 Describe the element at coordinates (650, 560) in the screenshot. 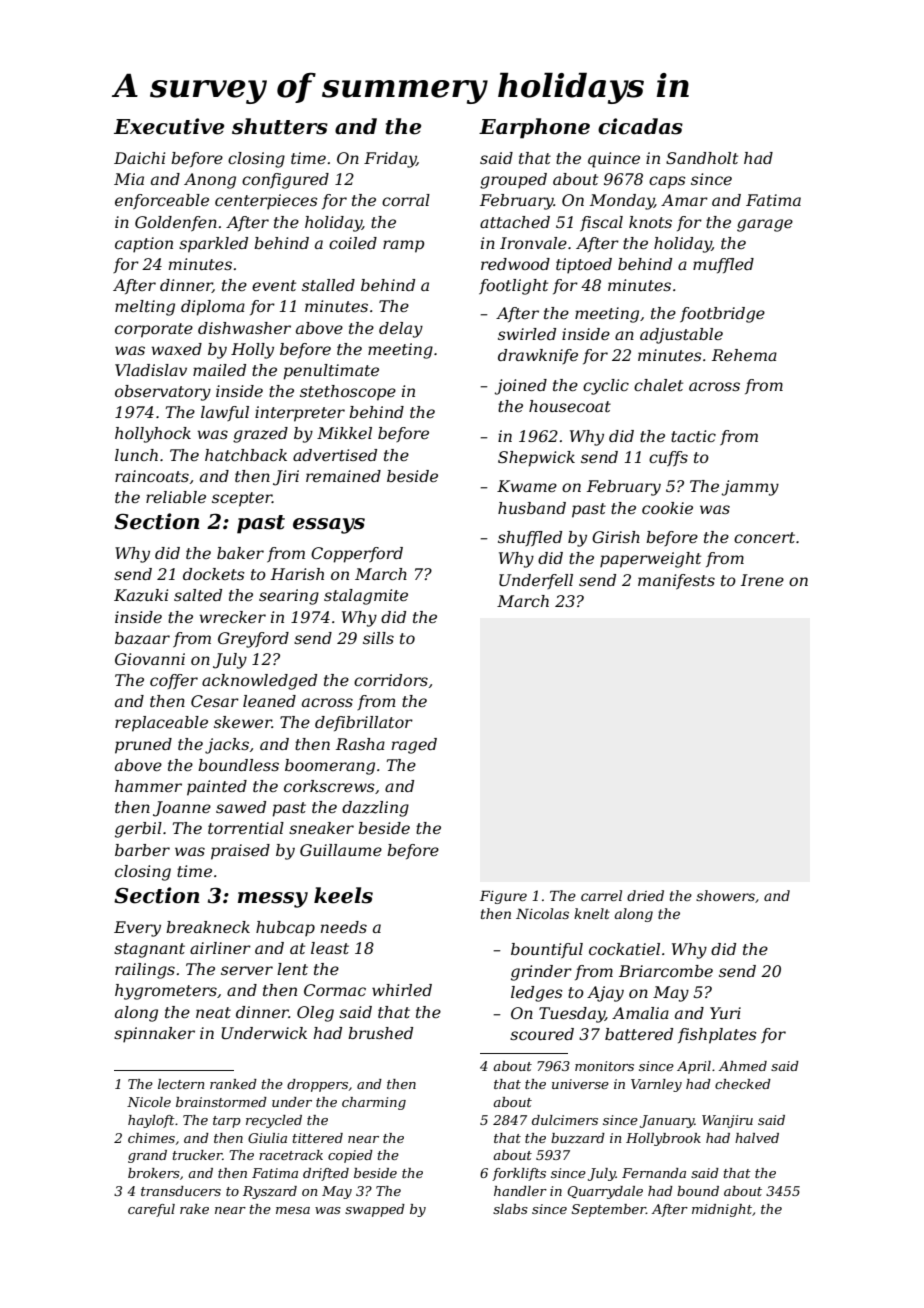

I see `paperweight` at that location.
